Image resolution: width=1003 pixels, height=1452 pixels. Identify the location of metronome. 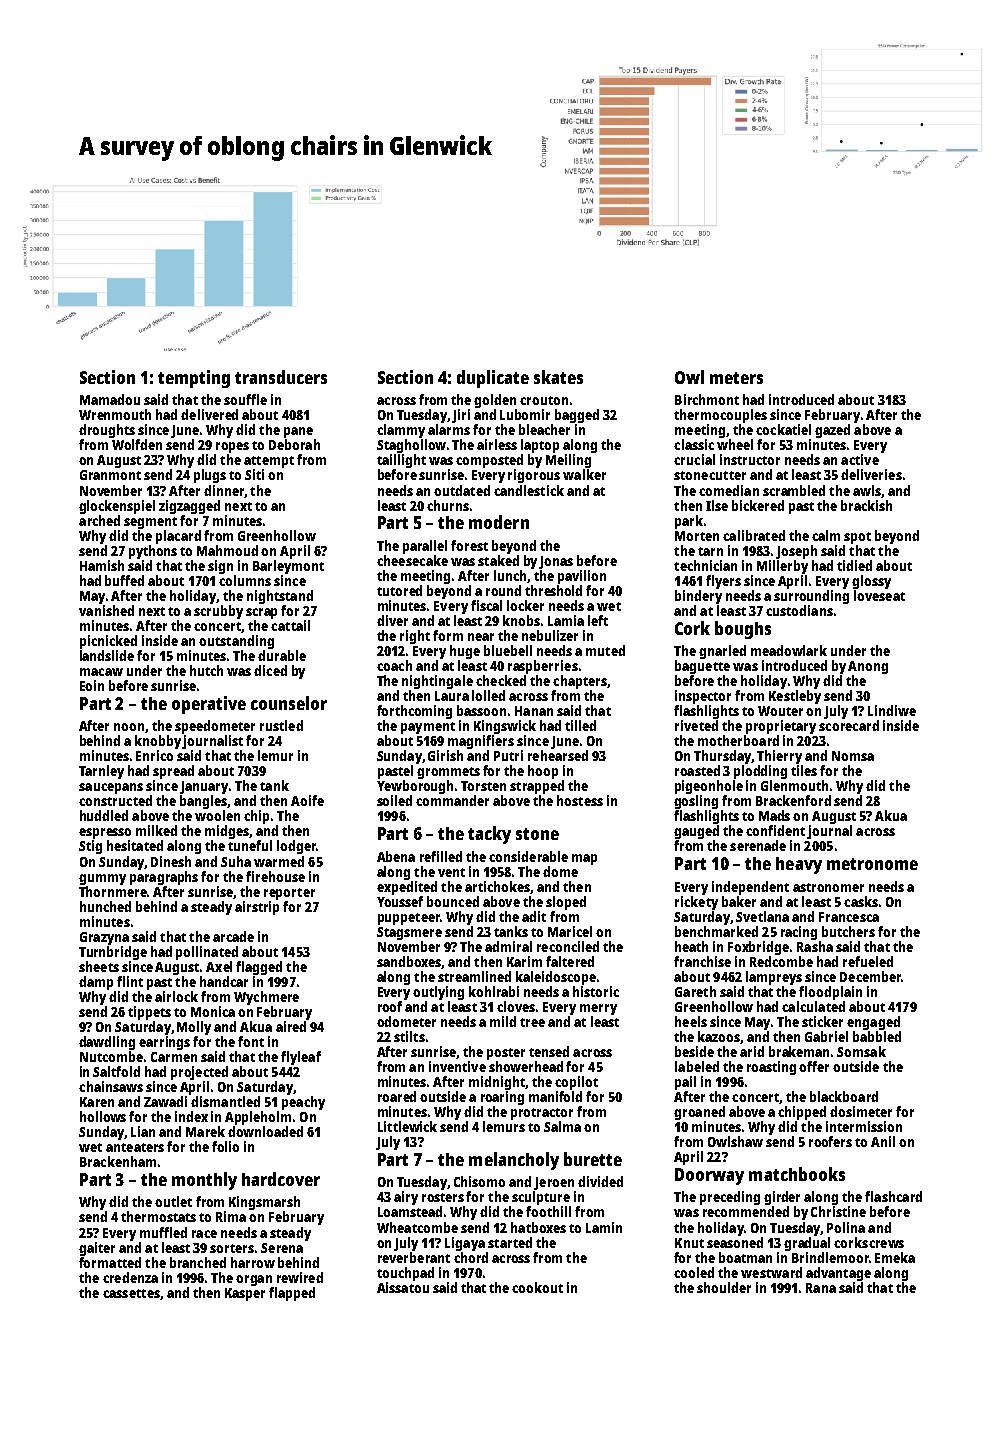
(872, 864).
